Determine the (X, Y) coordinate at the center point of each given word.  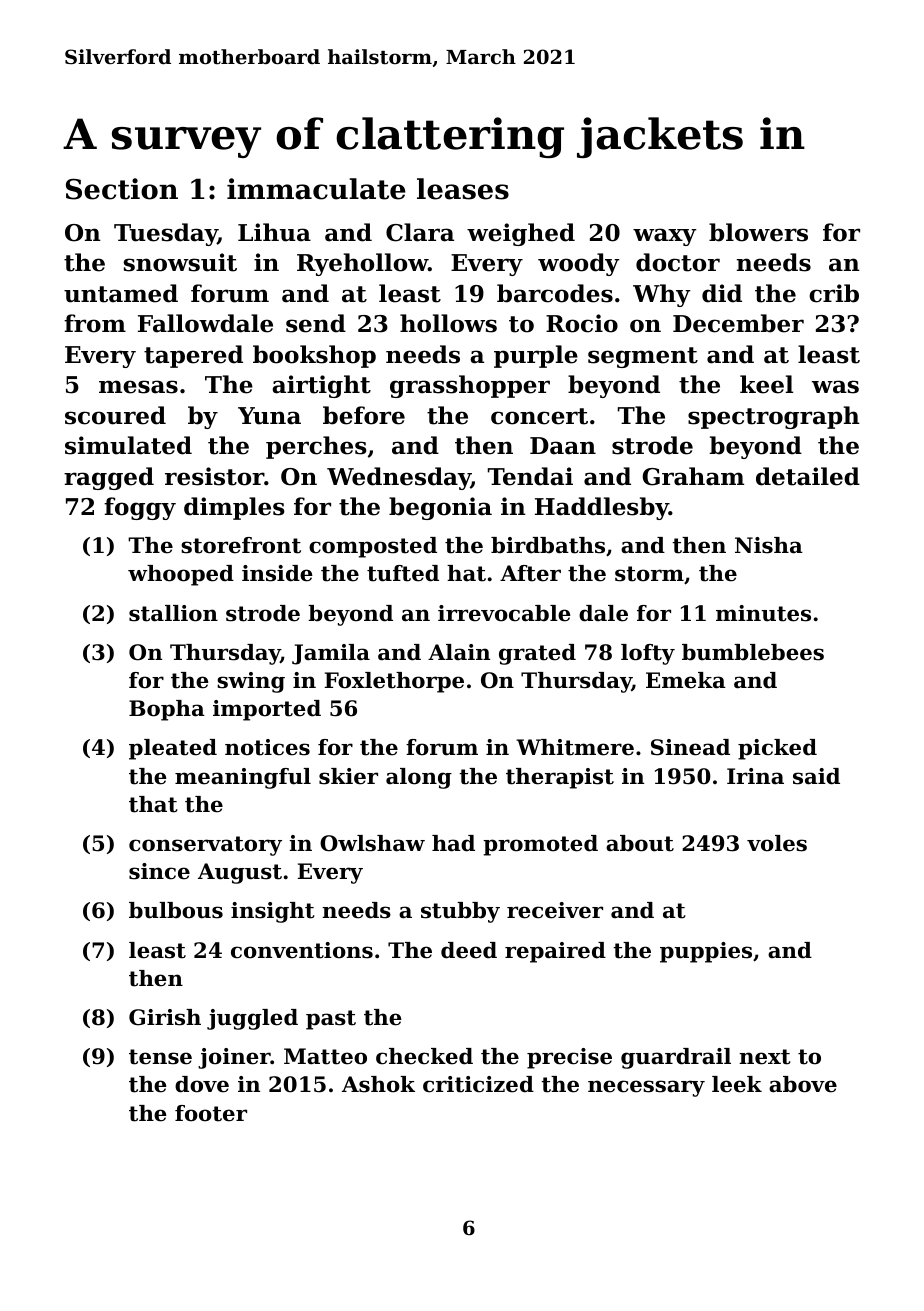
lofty (648, 654)
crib (834, 293)
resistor (214, 476)
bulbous (176, 910)
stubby (460, 912)
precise (569, 1058)
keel (766, 384)
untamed (121, 293)
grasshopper (470, 386)
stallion (173, 613)
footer (211, 1113)
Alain (459, 652)
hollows (448, 323)
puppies (706, 952)
